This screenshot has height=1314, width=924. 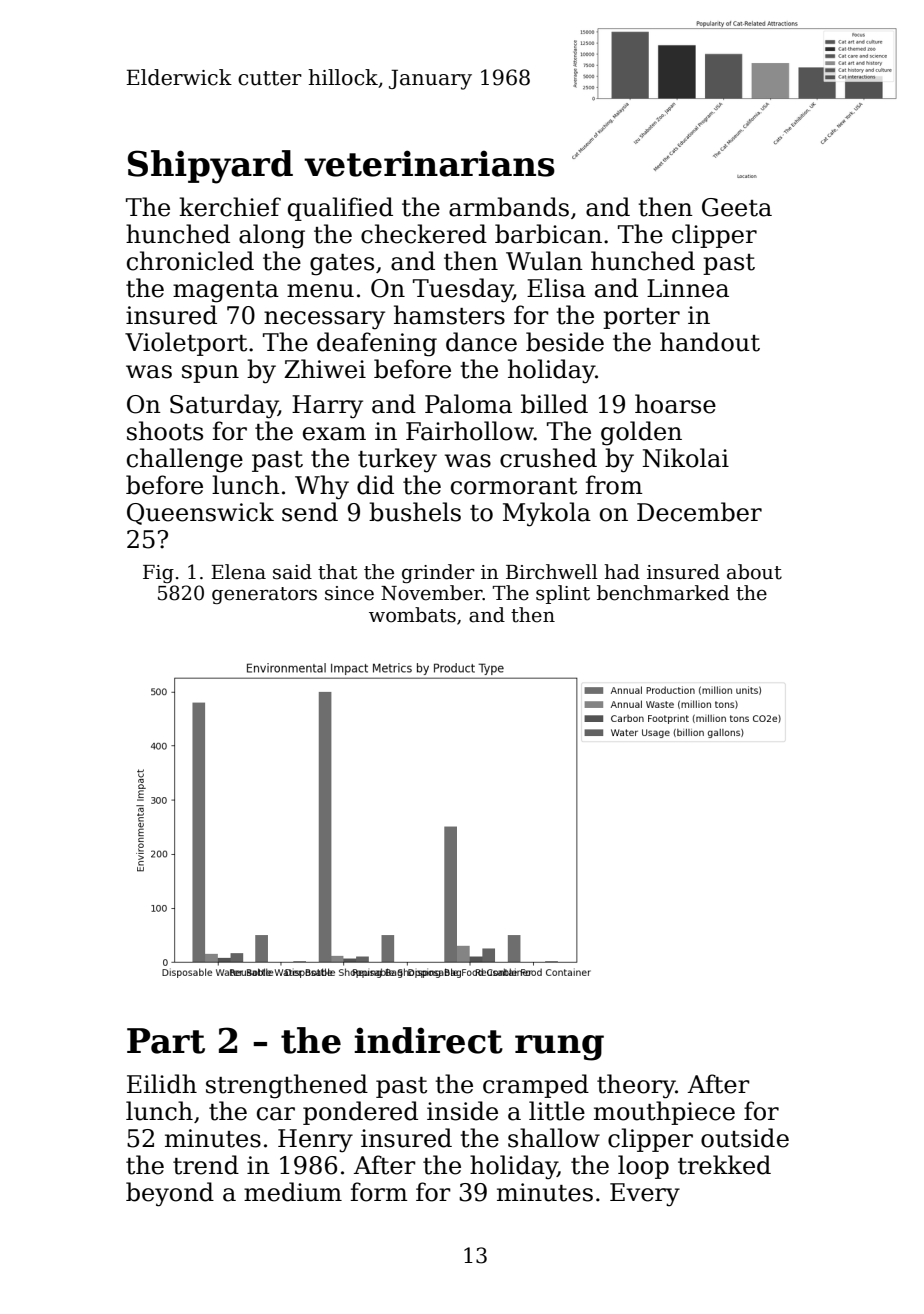 I want to click on Elena, so click(x=238, y=572).
